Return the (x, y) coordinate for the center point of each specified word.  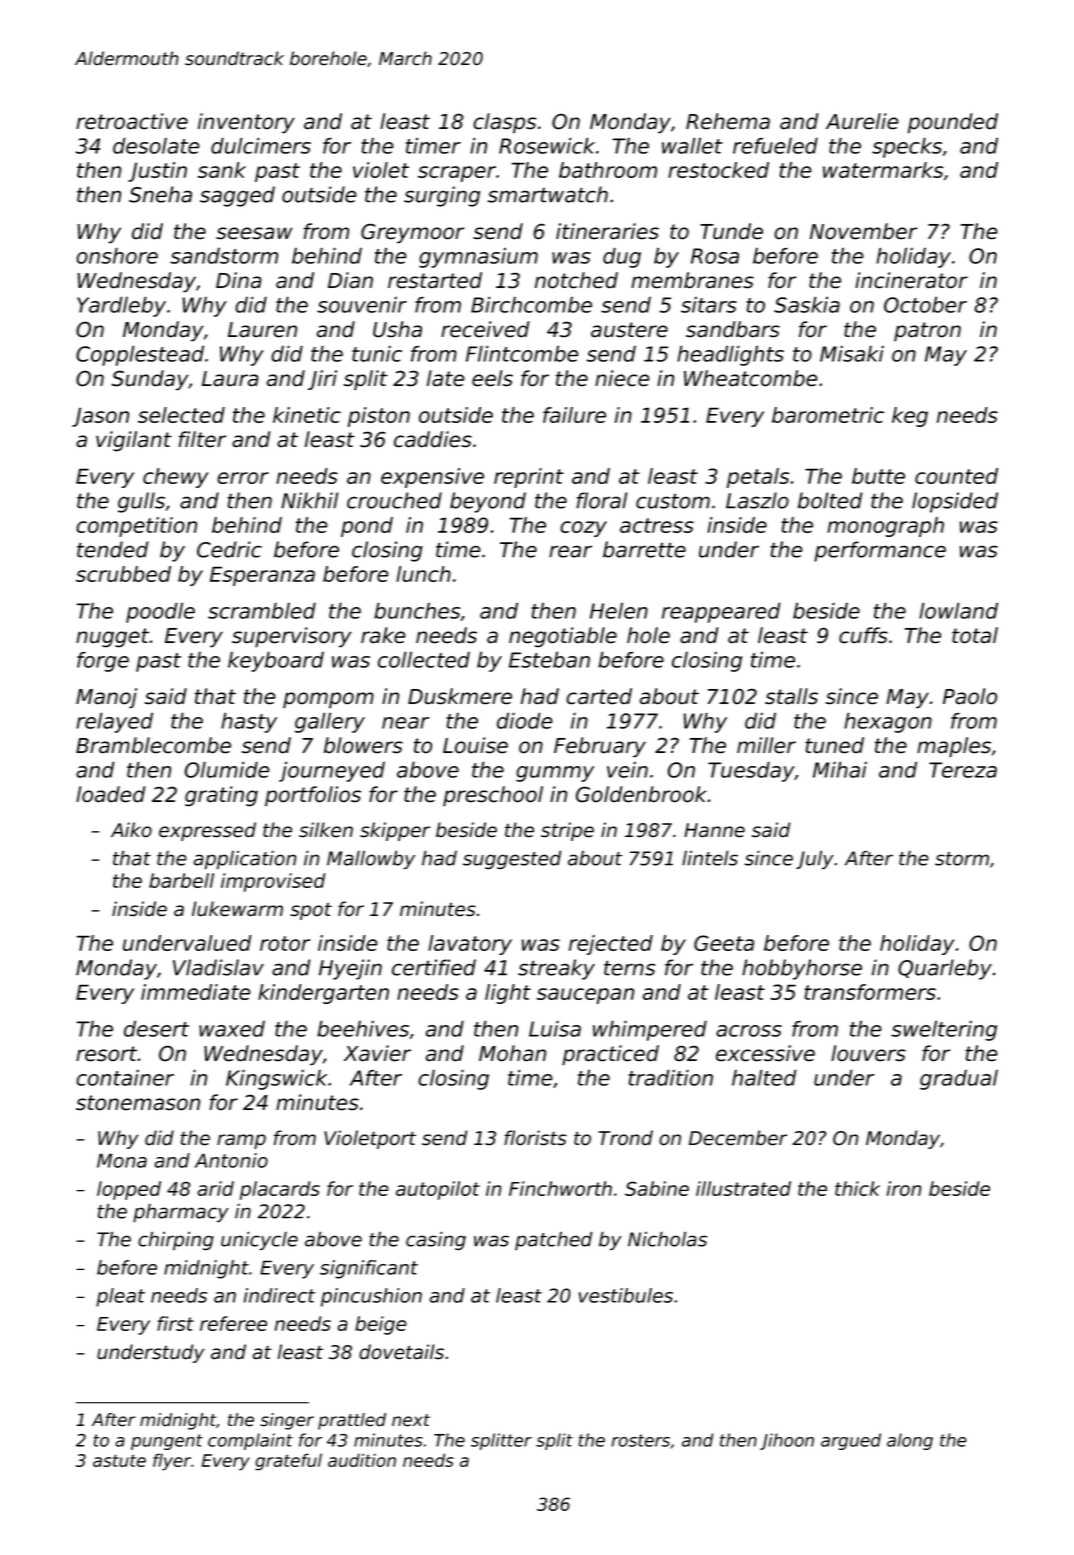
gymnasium (478, 257)
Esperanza (262, 576)
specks (907, 147)
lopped (129, 1190)
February (600, 747)
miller (766, 745)
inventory (246, 123)
